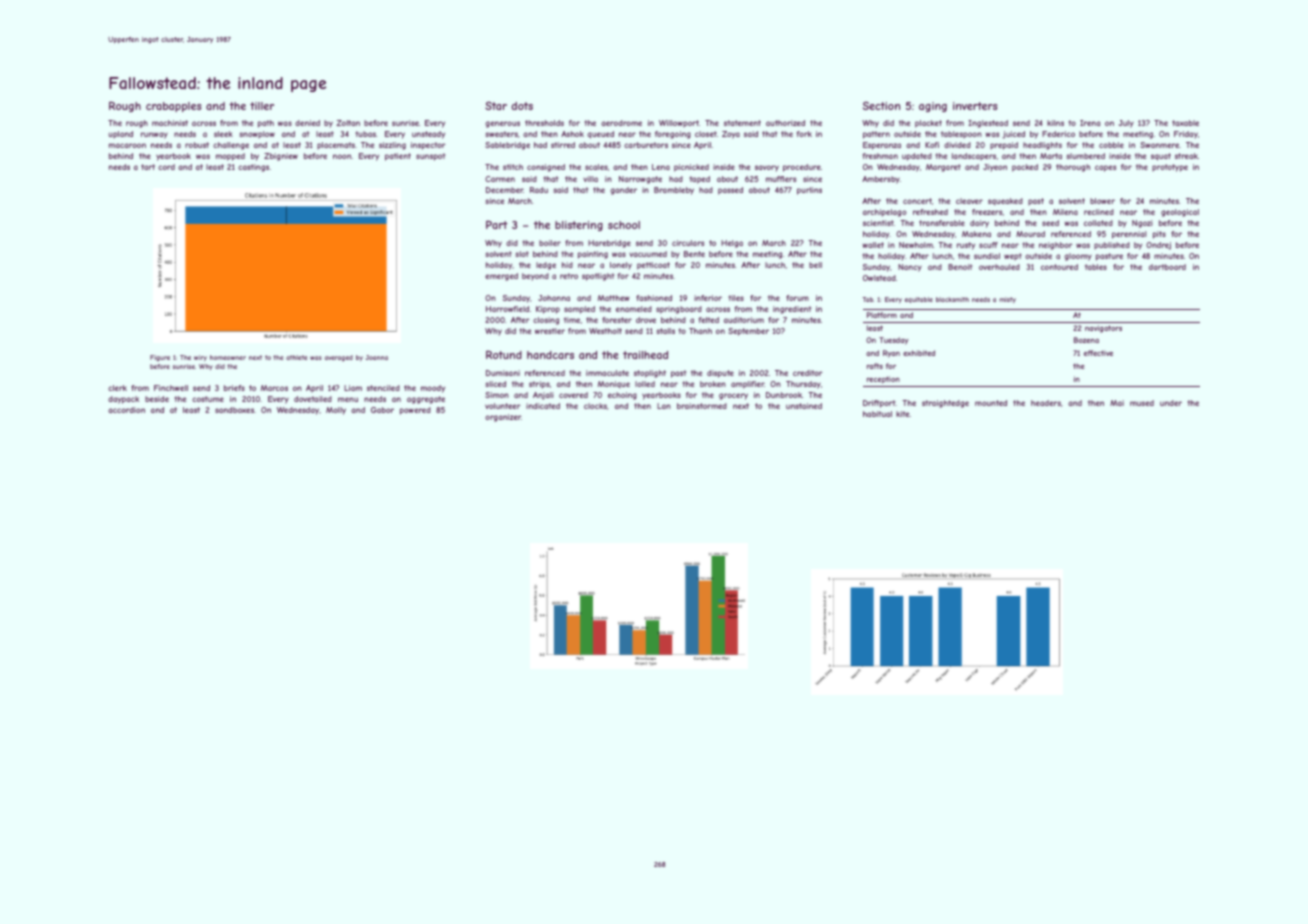  Describe the element at coordinates (624, 225) in the screenshot. I see `school` at that location.
